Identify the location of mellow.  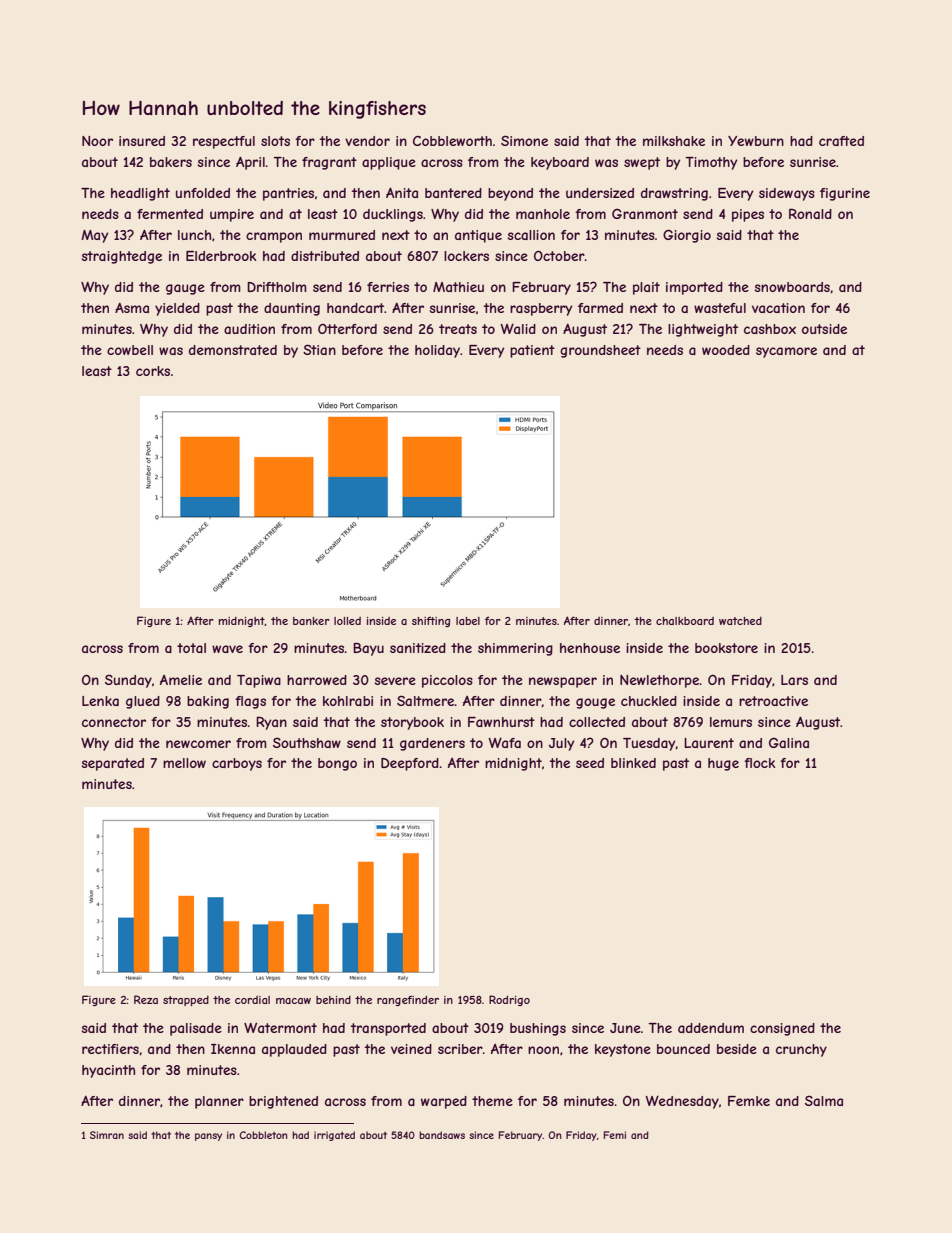
(184, 763).
